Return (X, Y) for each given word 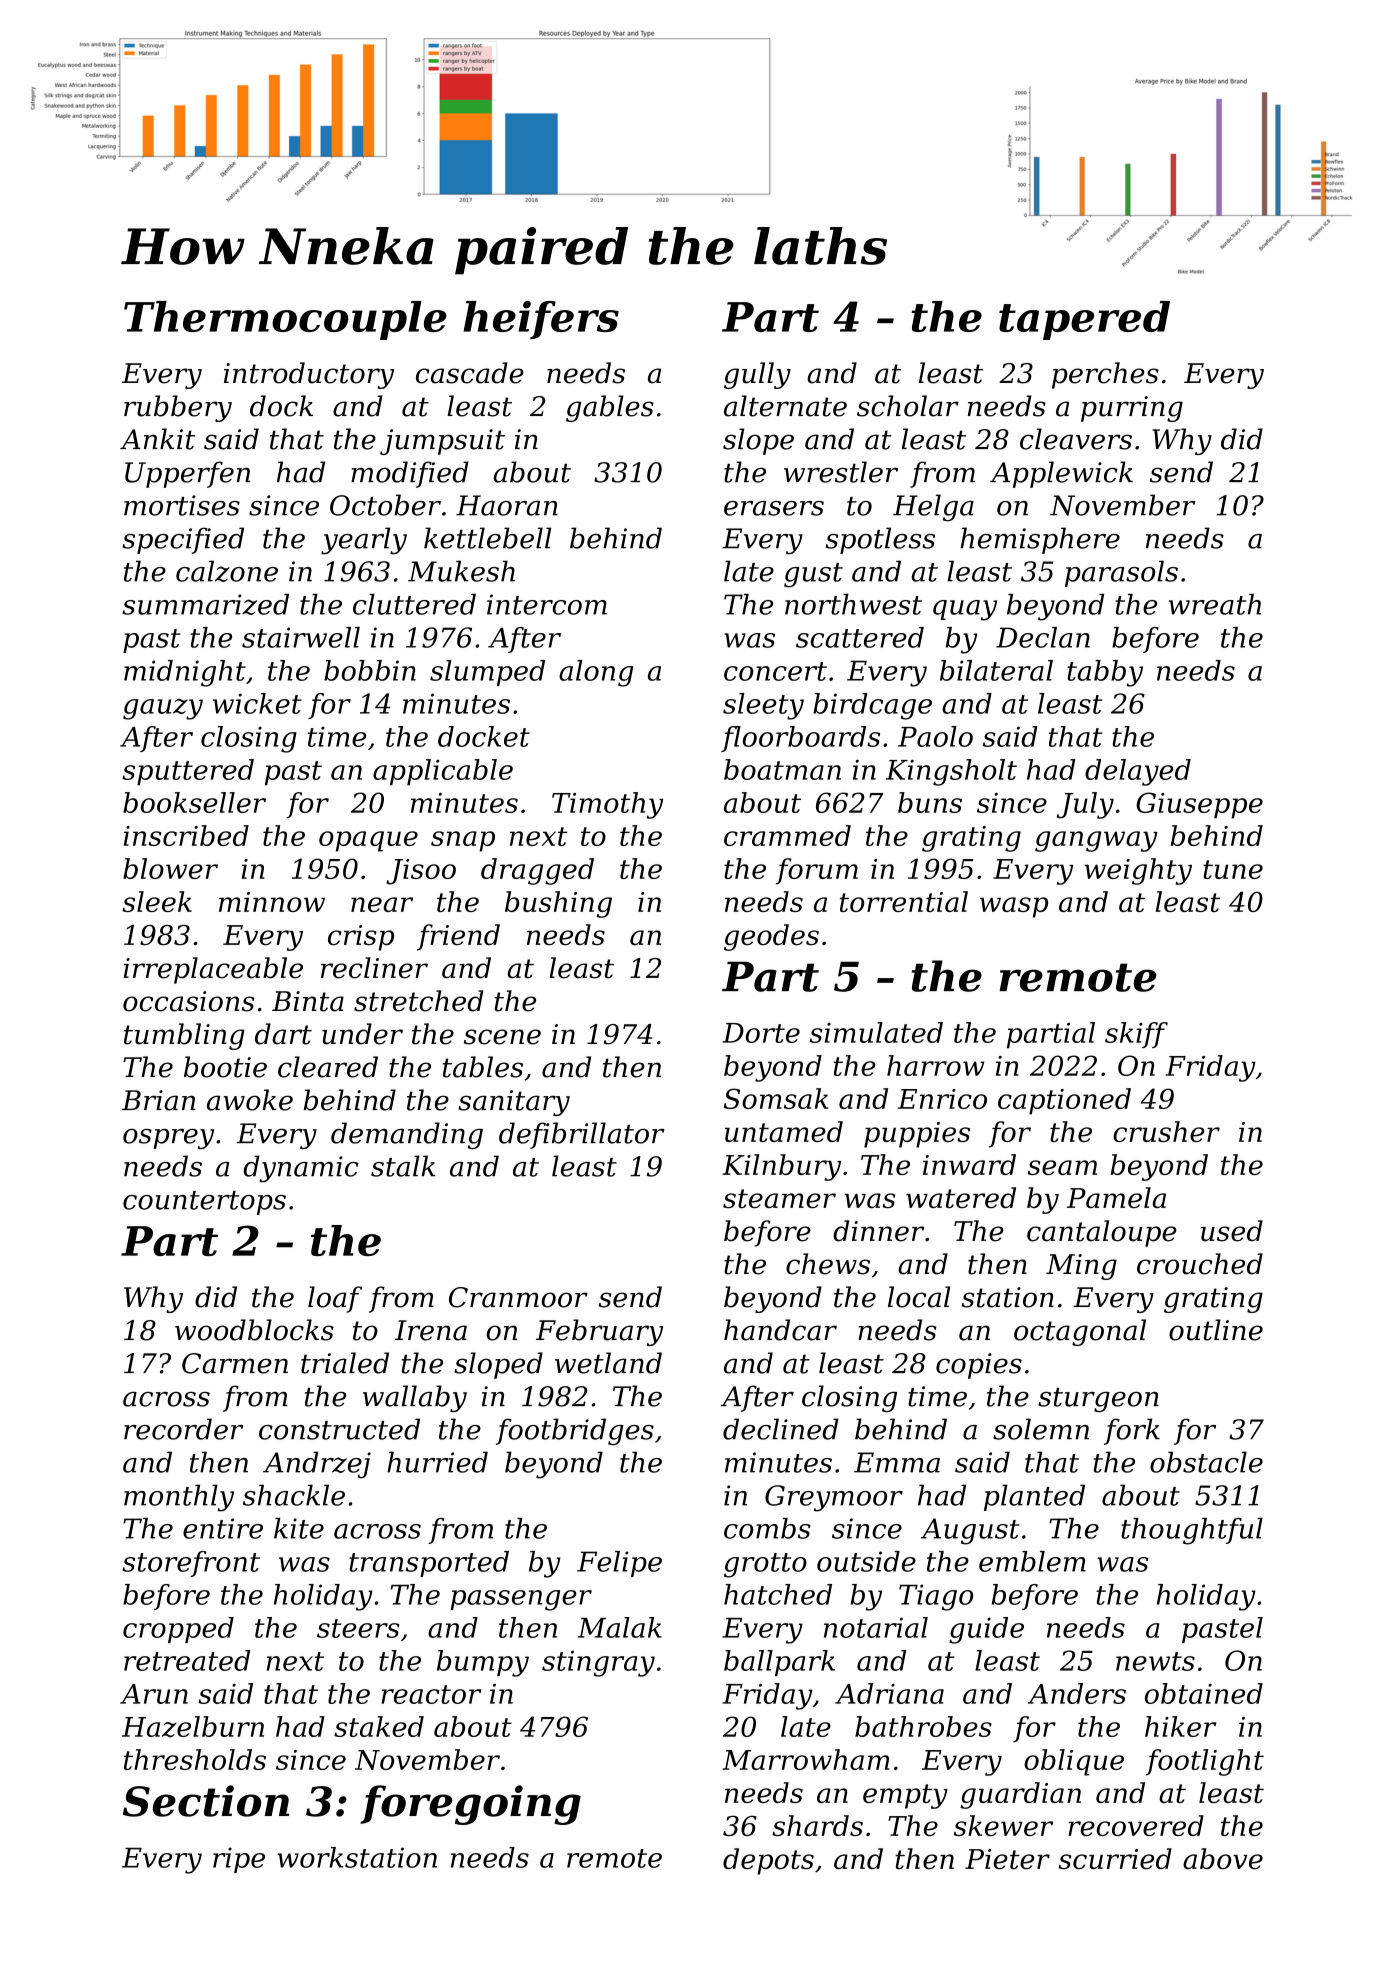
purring (1132, 409)
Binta (308, 1001)
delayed (1138, 772)
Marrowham (806, 1759)
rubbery (178, 408)
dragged (537, 871)
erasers (774, 508)
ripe (239, 1860)
